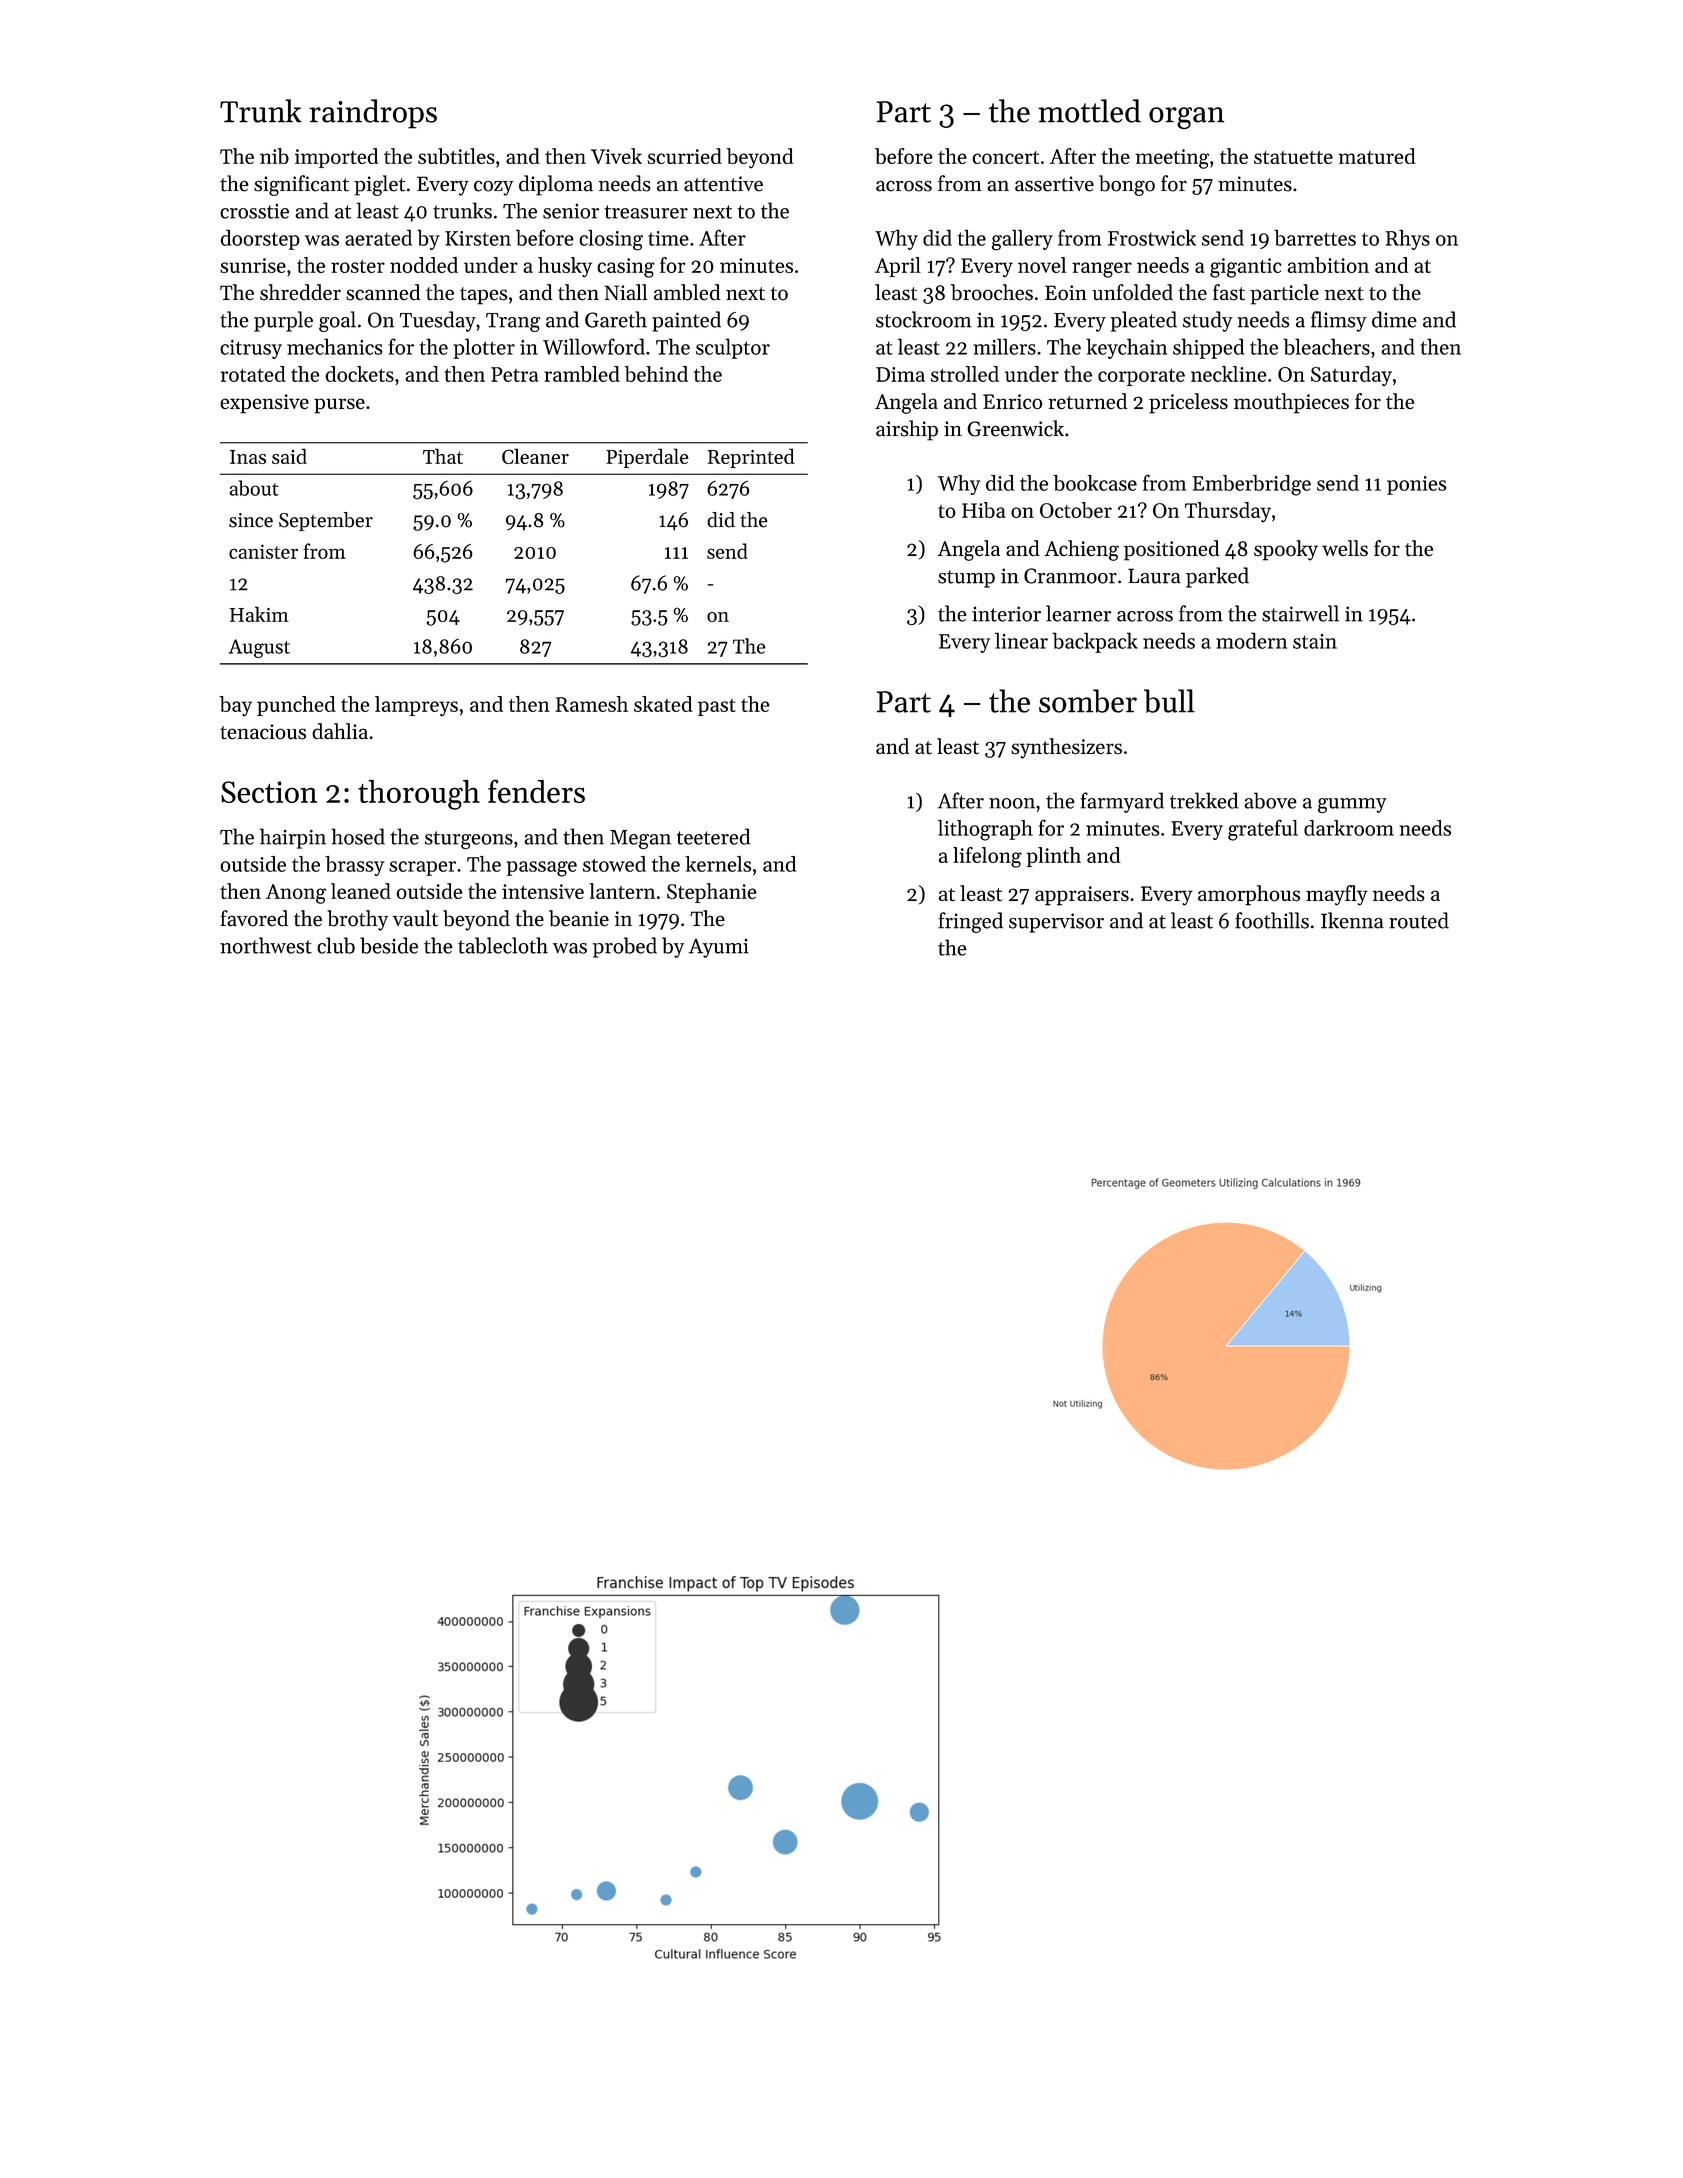 This image has width=1683, height=2178. What do you see at coordinates (1122, 802) in the image?
I see `farmyard` at bounding box center [1122, 802].
